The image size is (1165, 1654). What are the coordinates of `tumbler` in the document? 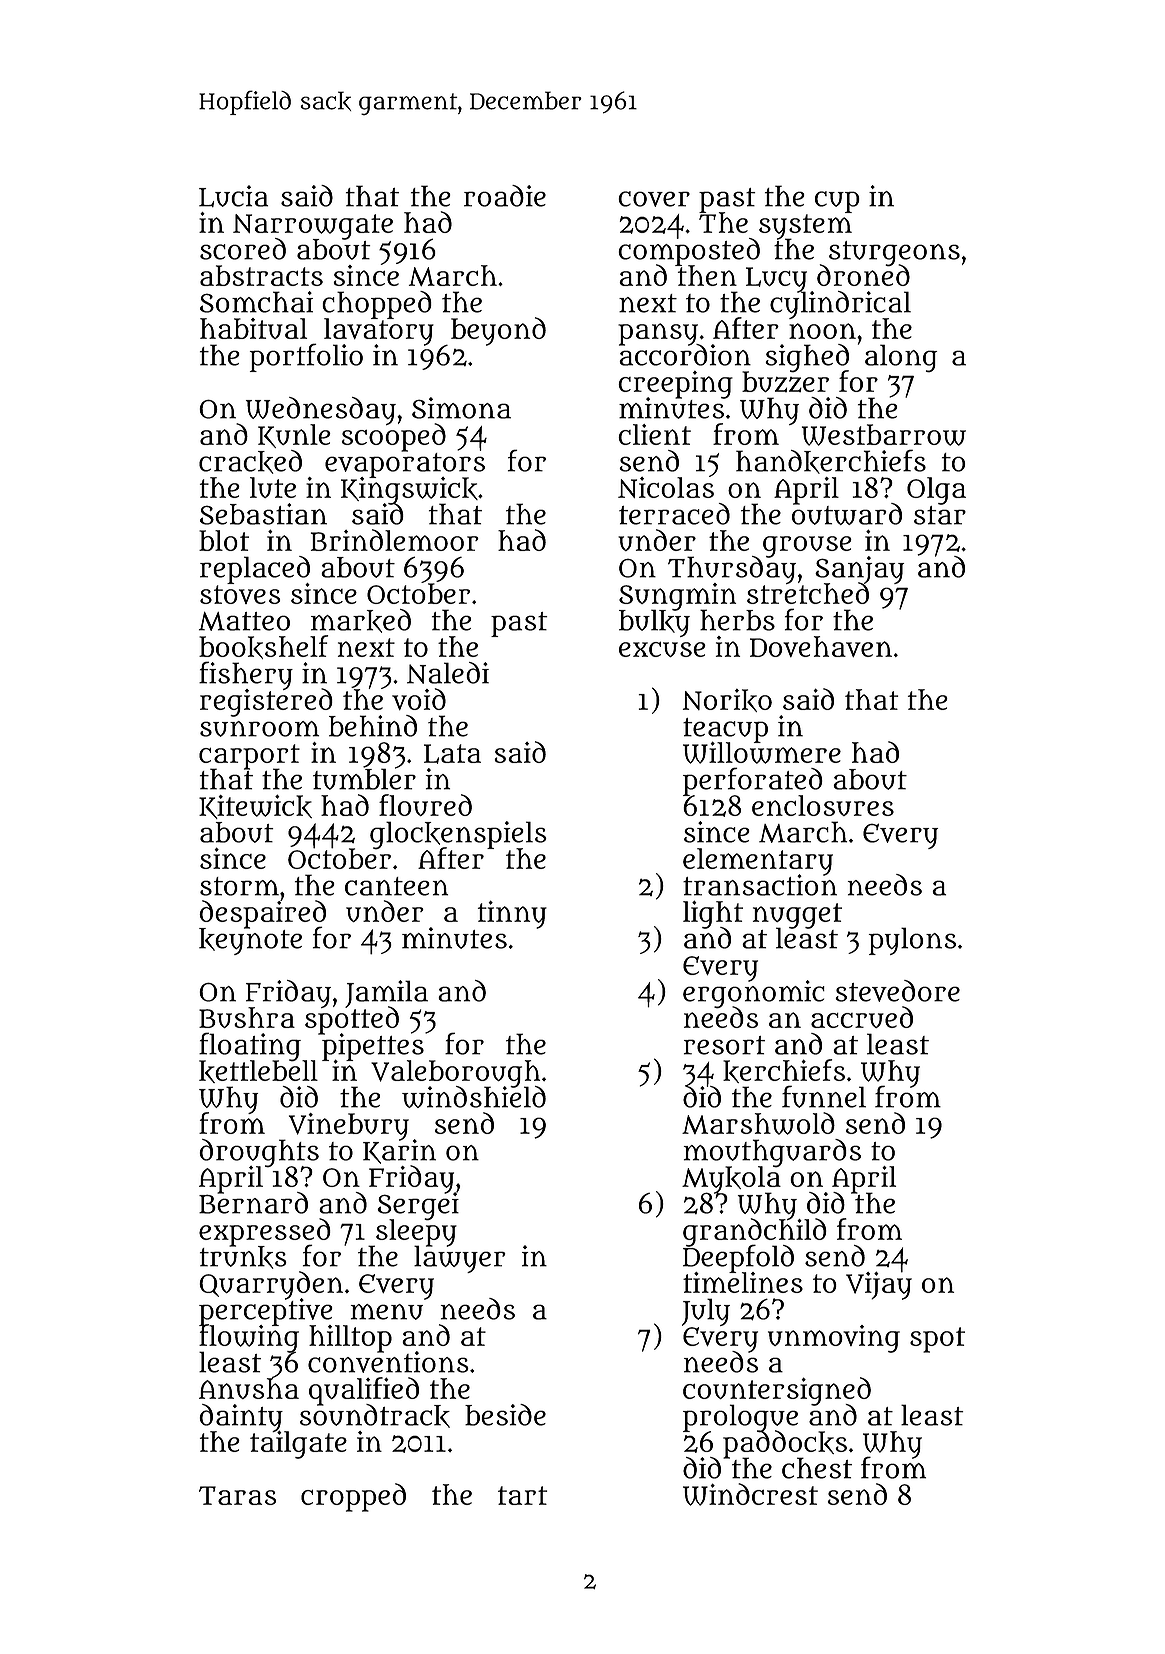 It's located at (364, 779).
